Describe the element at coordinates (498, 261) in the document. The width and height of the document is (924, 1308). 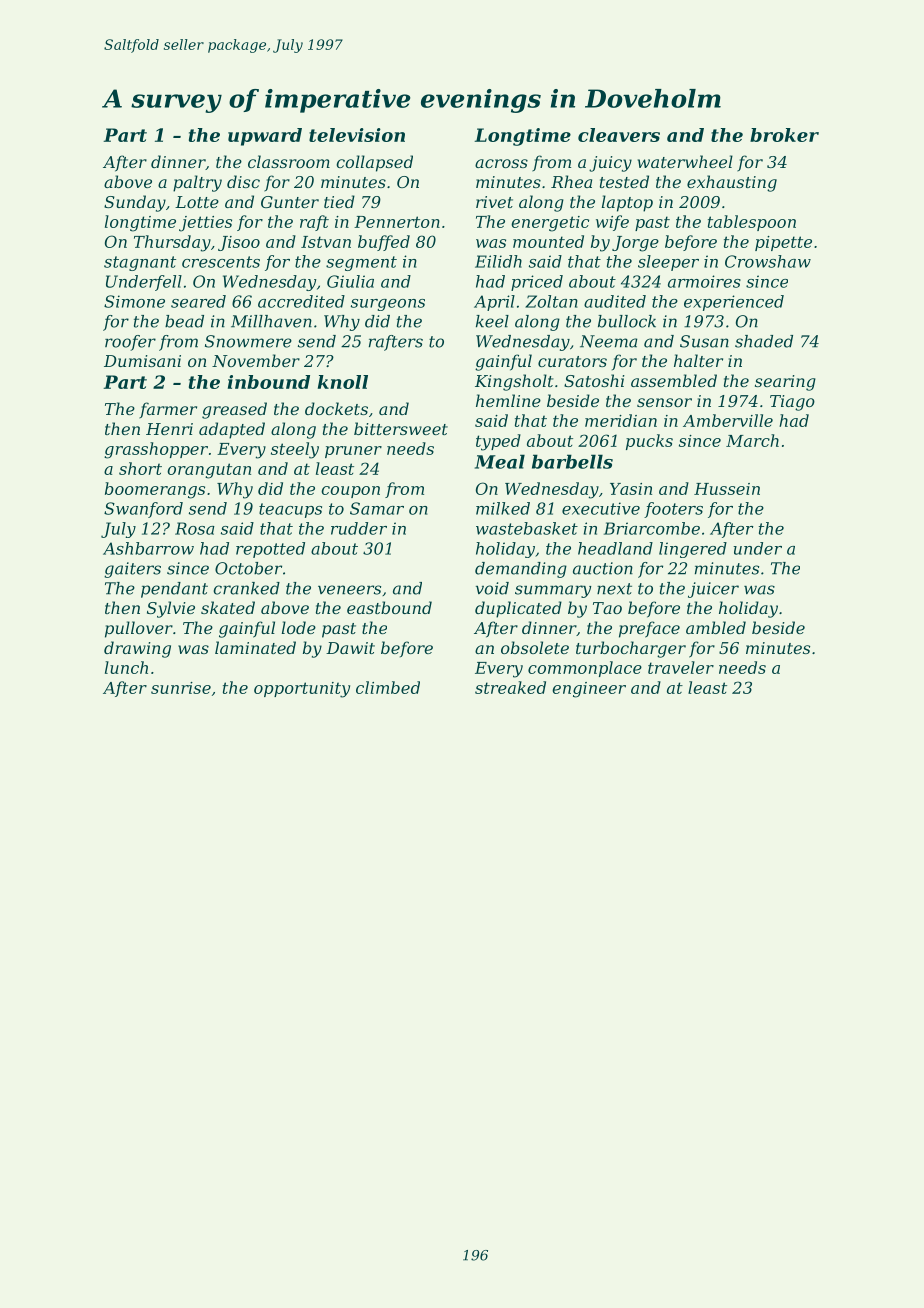
I see `Eilidh` at that location.
